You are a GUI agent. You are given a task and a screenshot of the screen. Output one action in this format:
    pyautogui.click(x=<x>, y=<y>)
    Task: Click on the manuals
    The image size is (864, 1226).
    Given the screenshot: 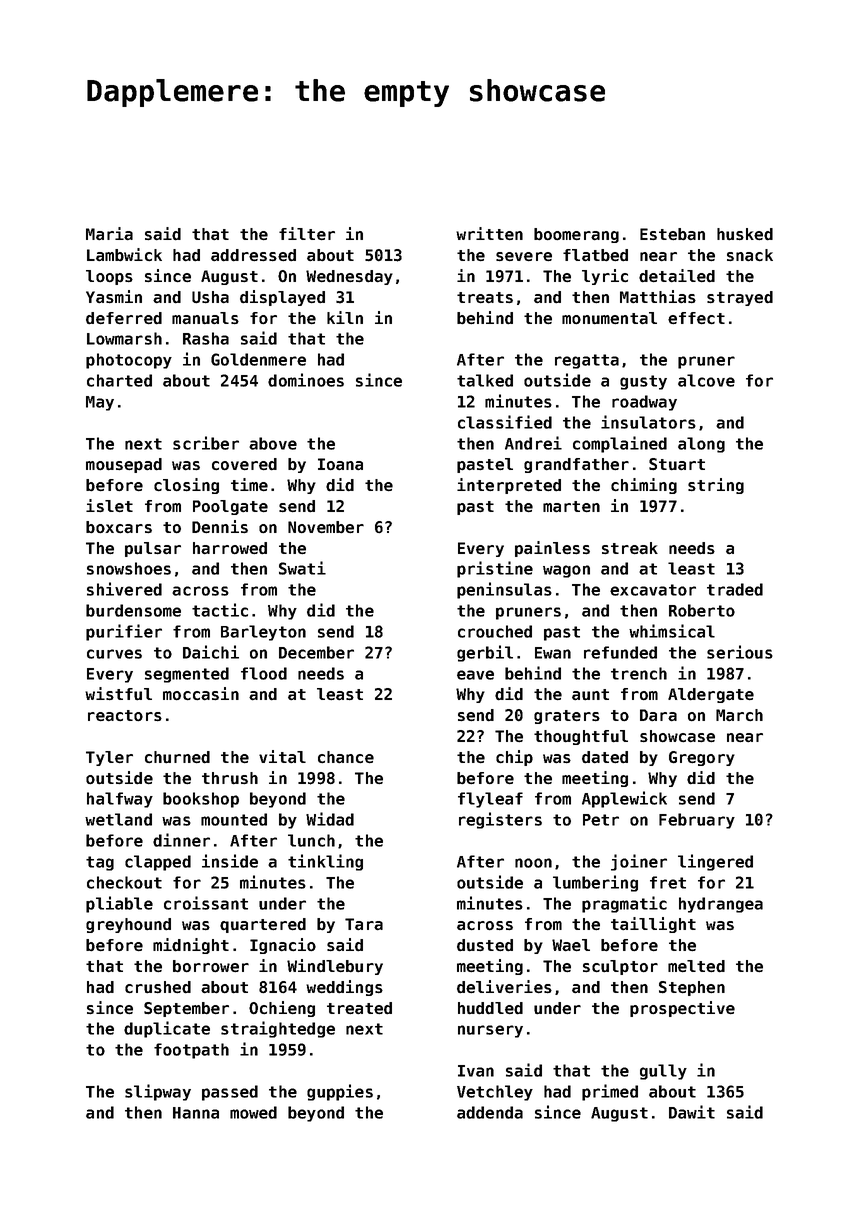 What is the action you would take?
    pyautogui.click(x=205, y=318)
